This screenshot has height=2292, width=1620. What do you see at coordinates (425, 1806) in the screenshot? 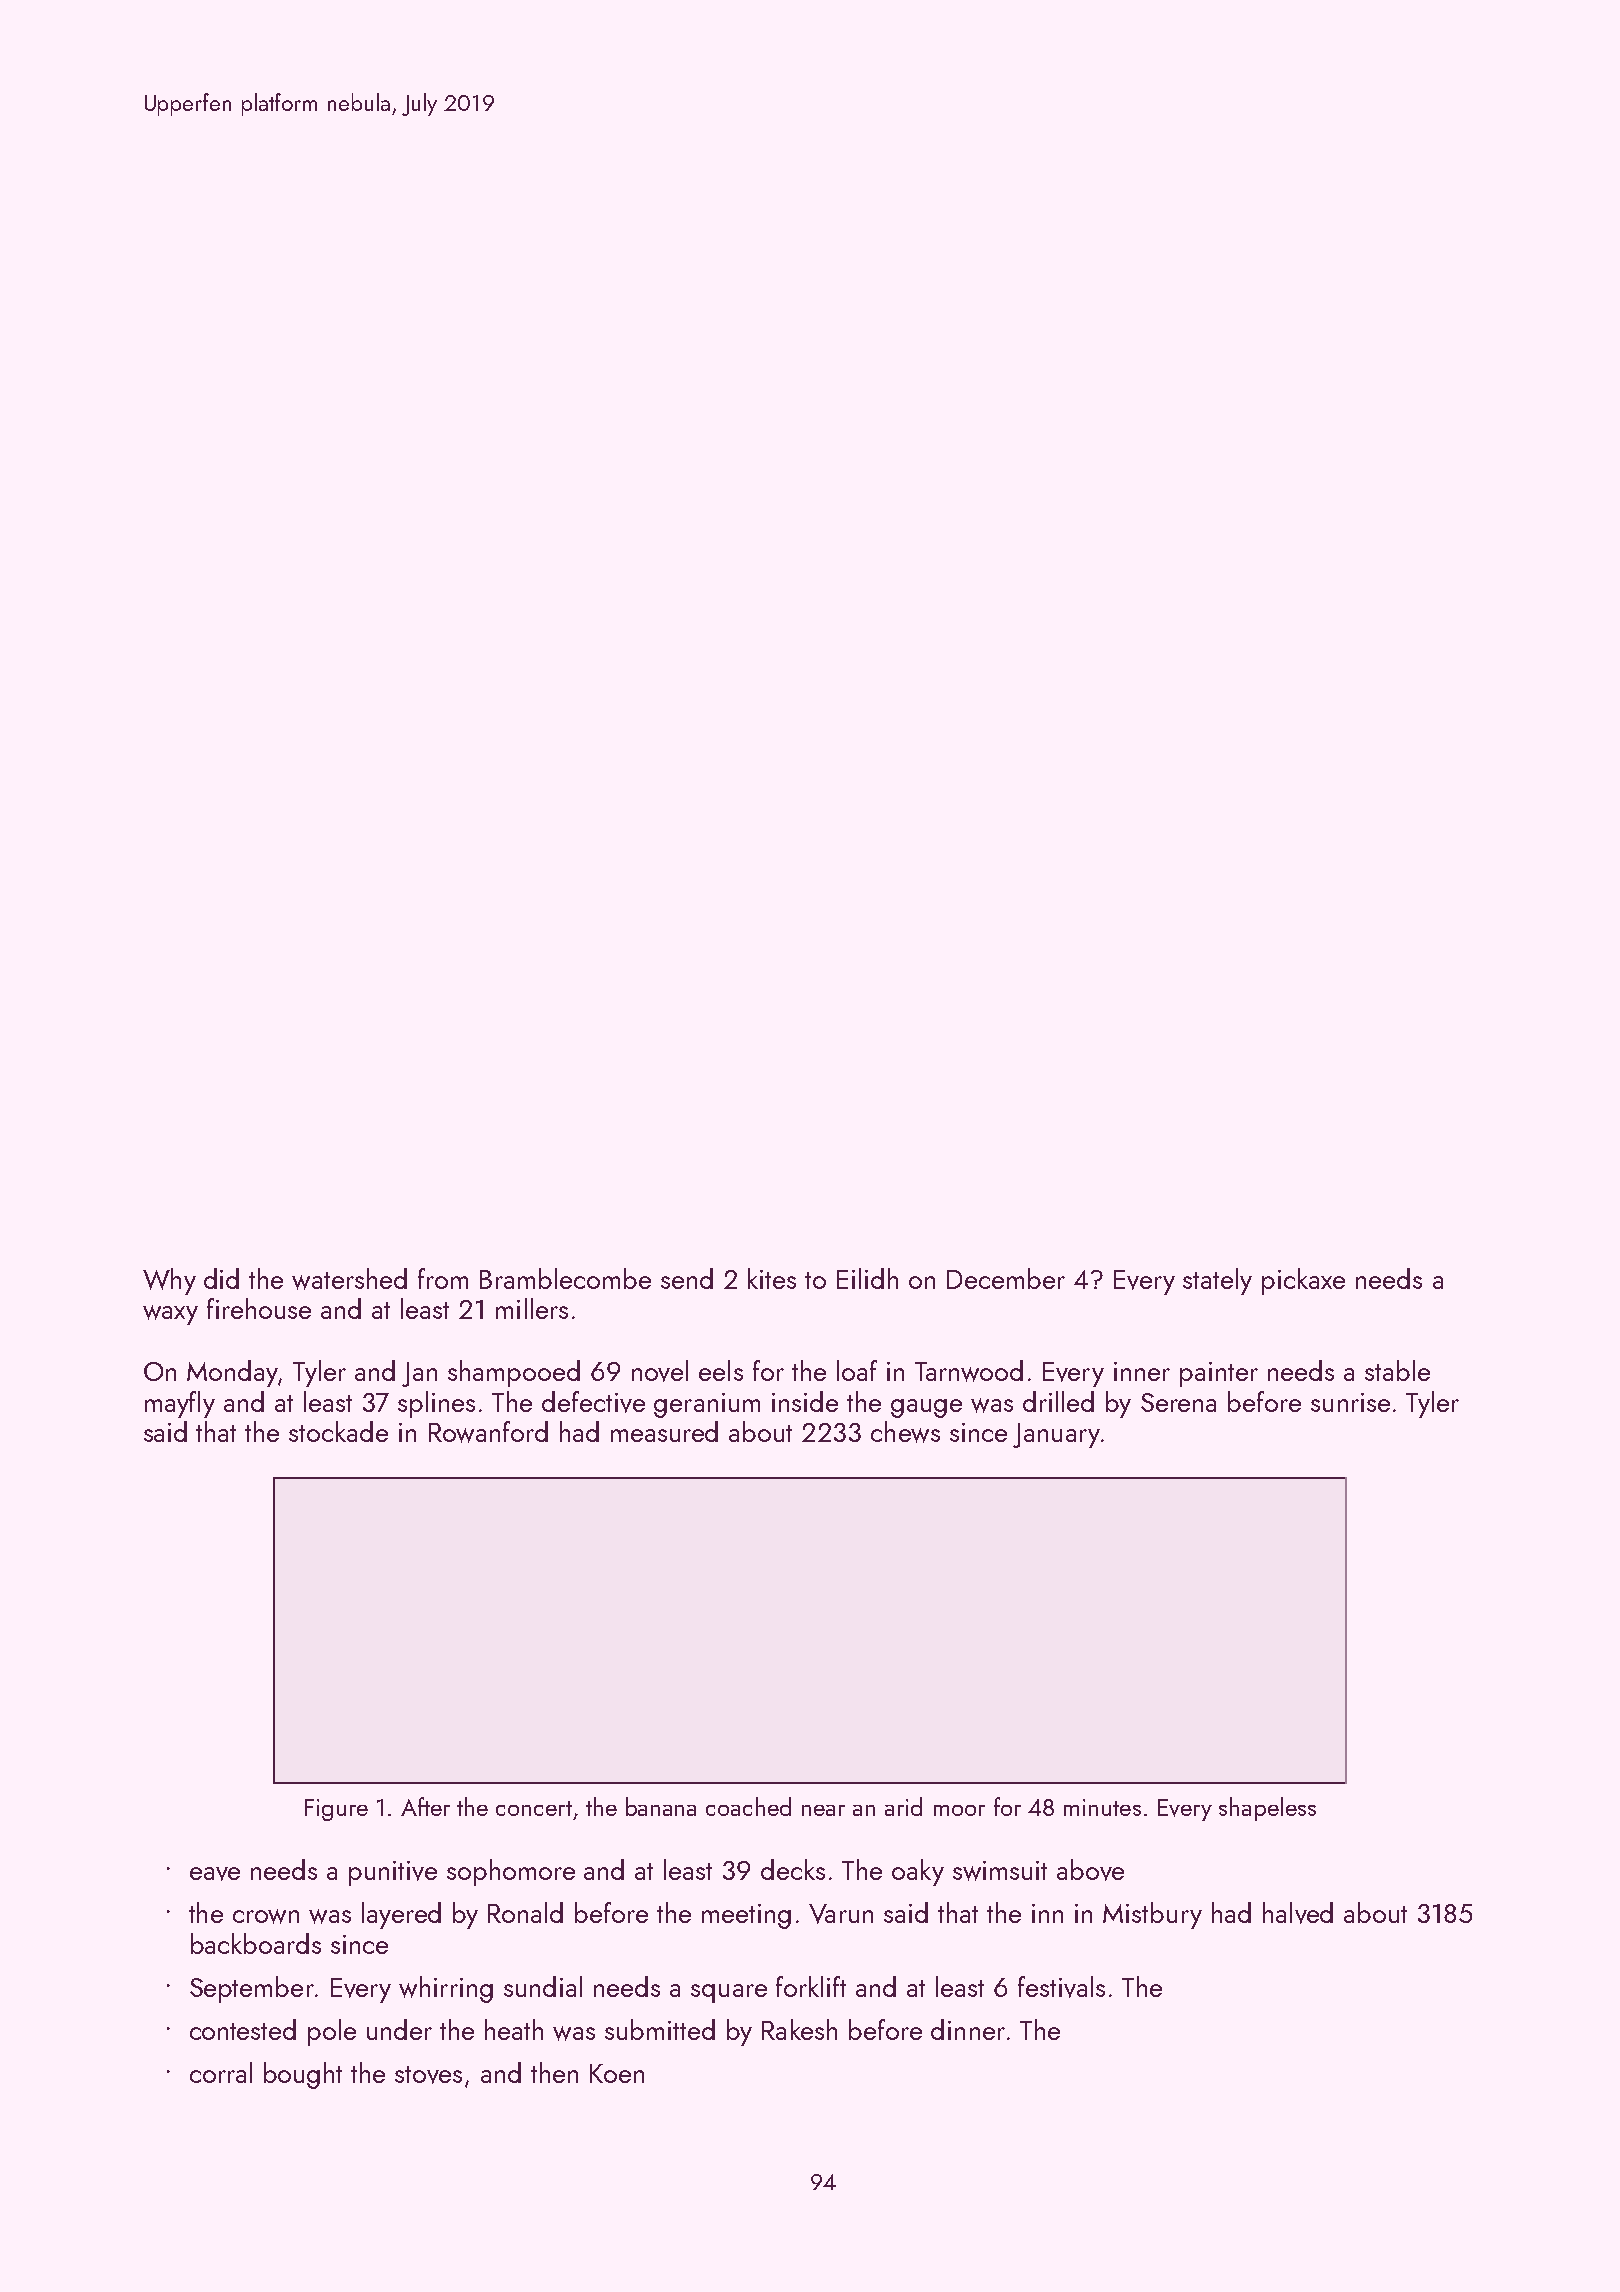
I see `After` at bounding box center [425, 1806].
